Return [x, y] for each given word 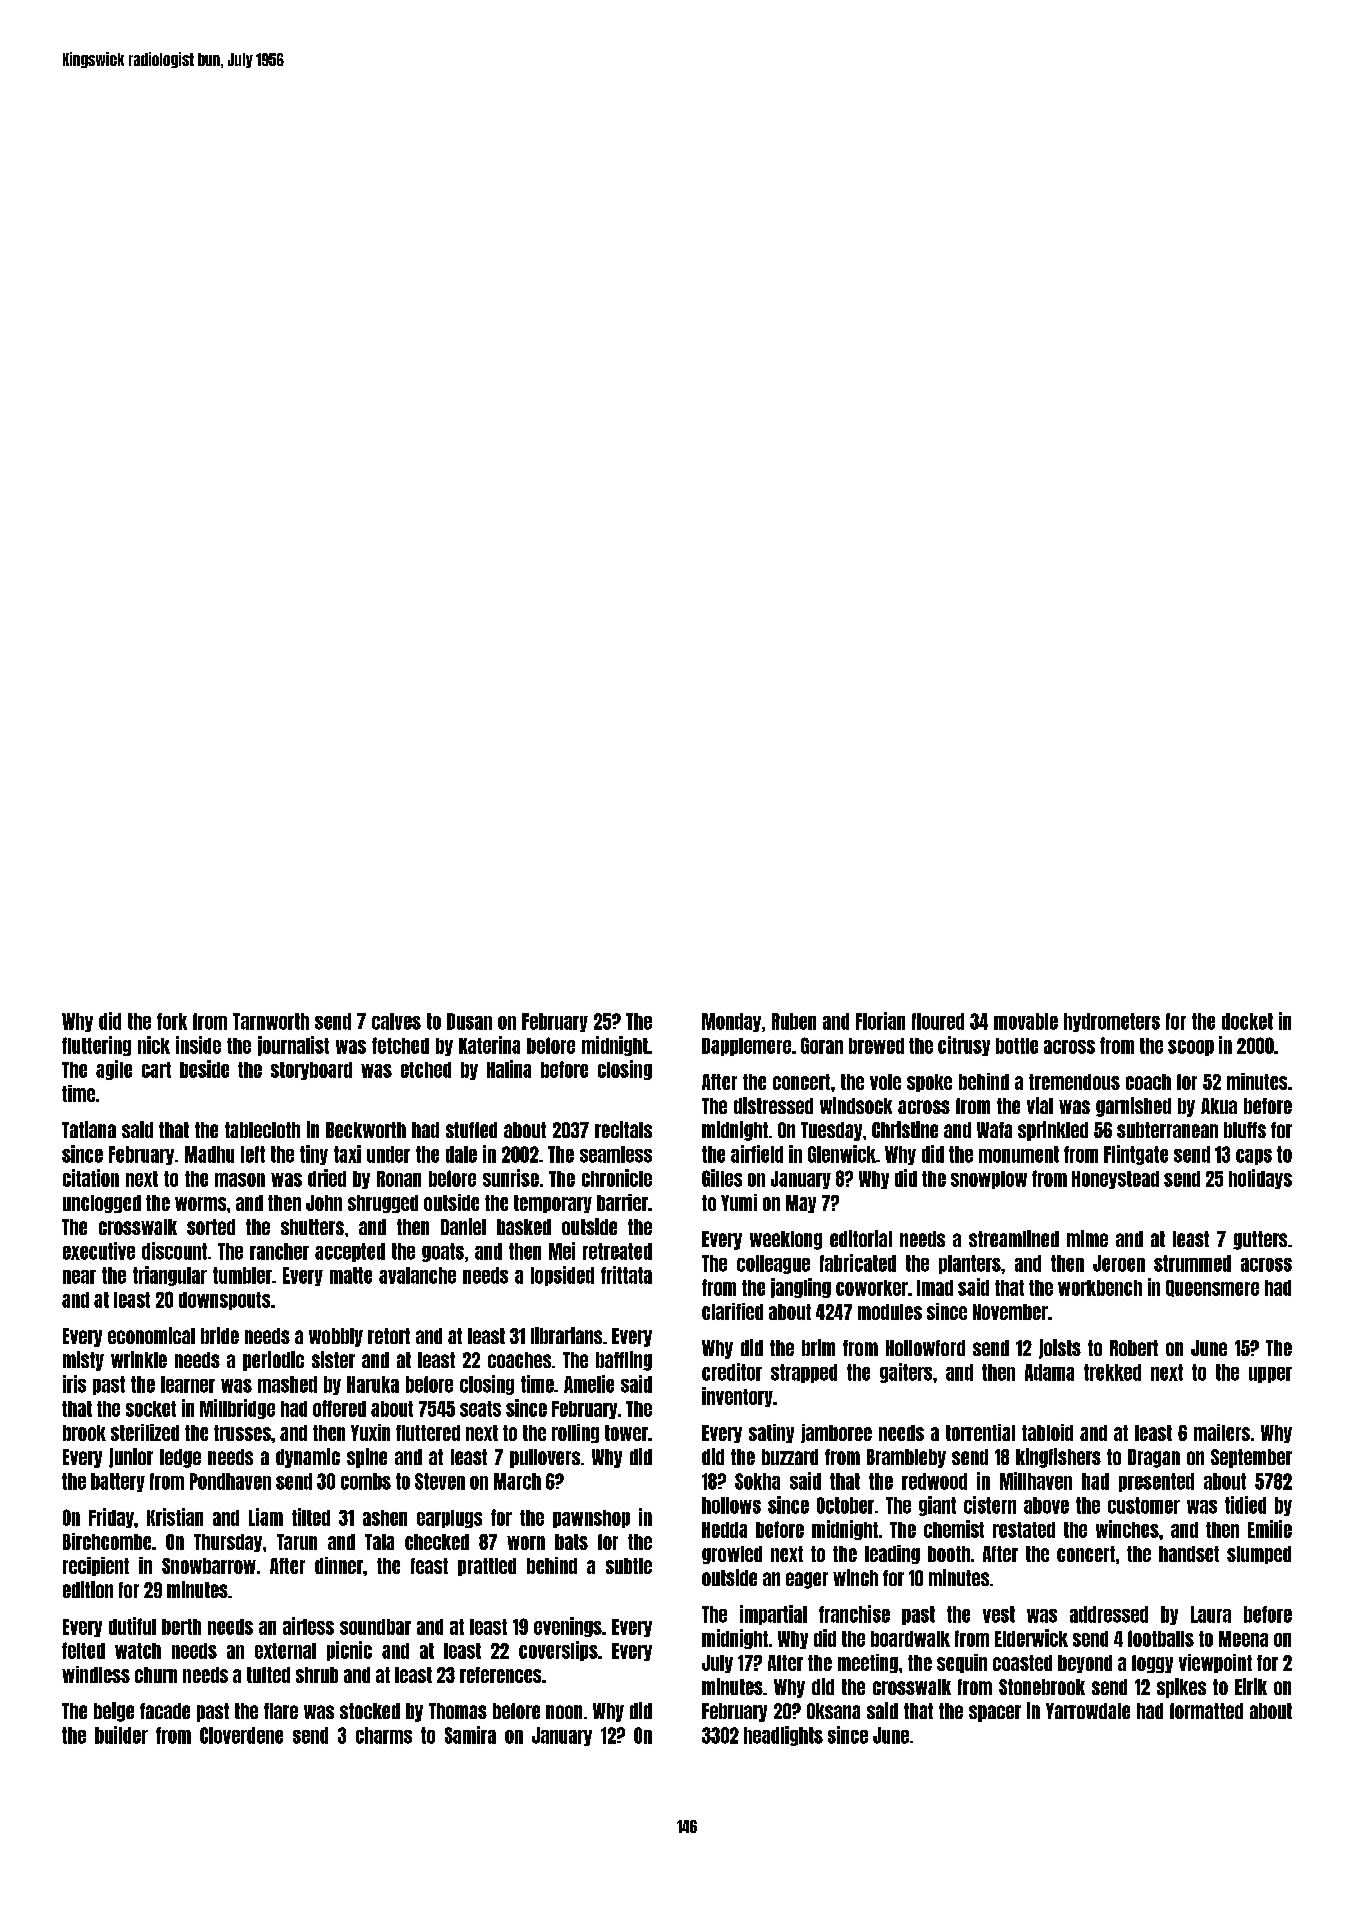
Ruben [794, 1021]
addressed [1109, 1614]
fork [172, 1021]
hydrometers [1112, 1022]
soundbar [375, 1627]
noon [564, 1712]
